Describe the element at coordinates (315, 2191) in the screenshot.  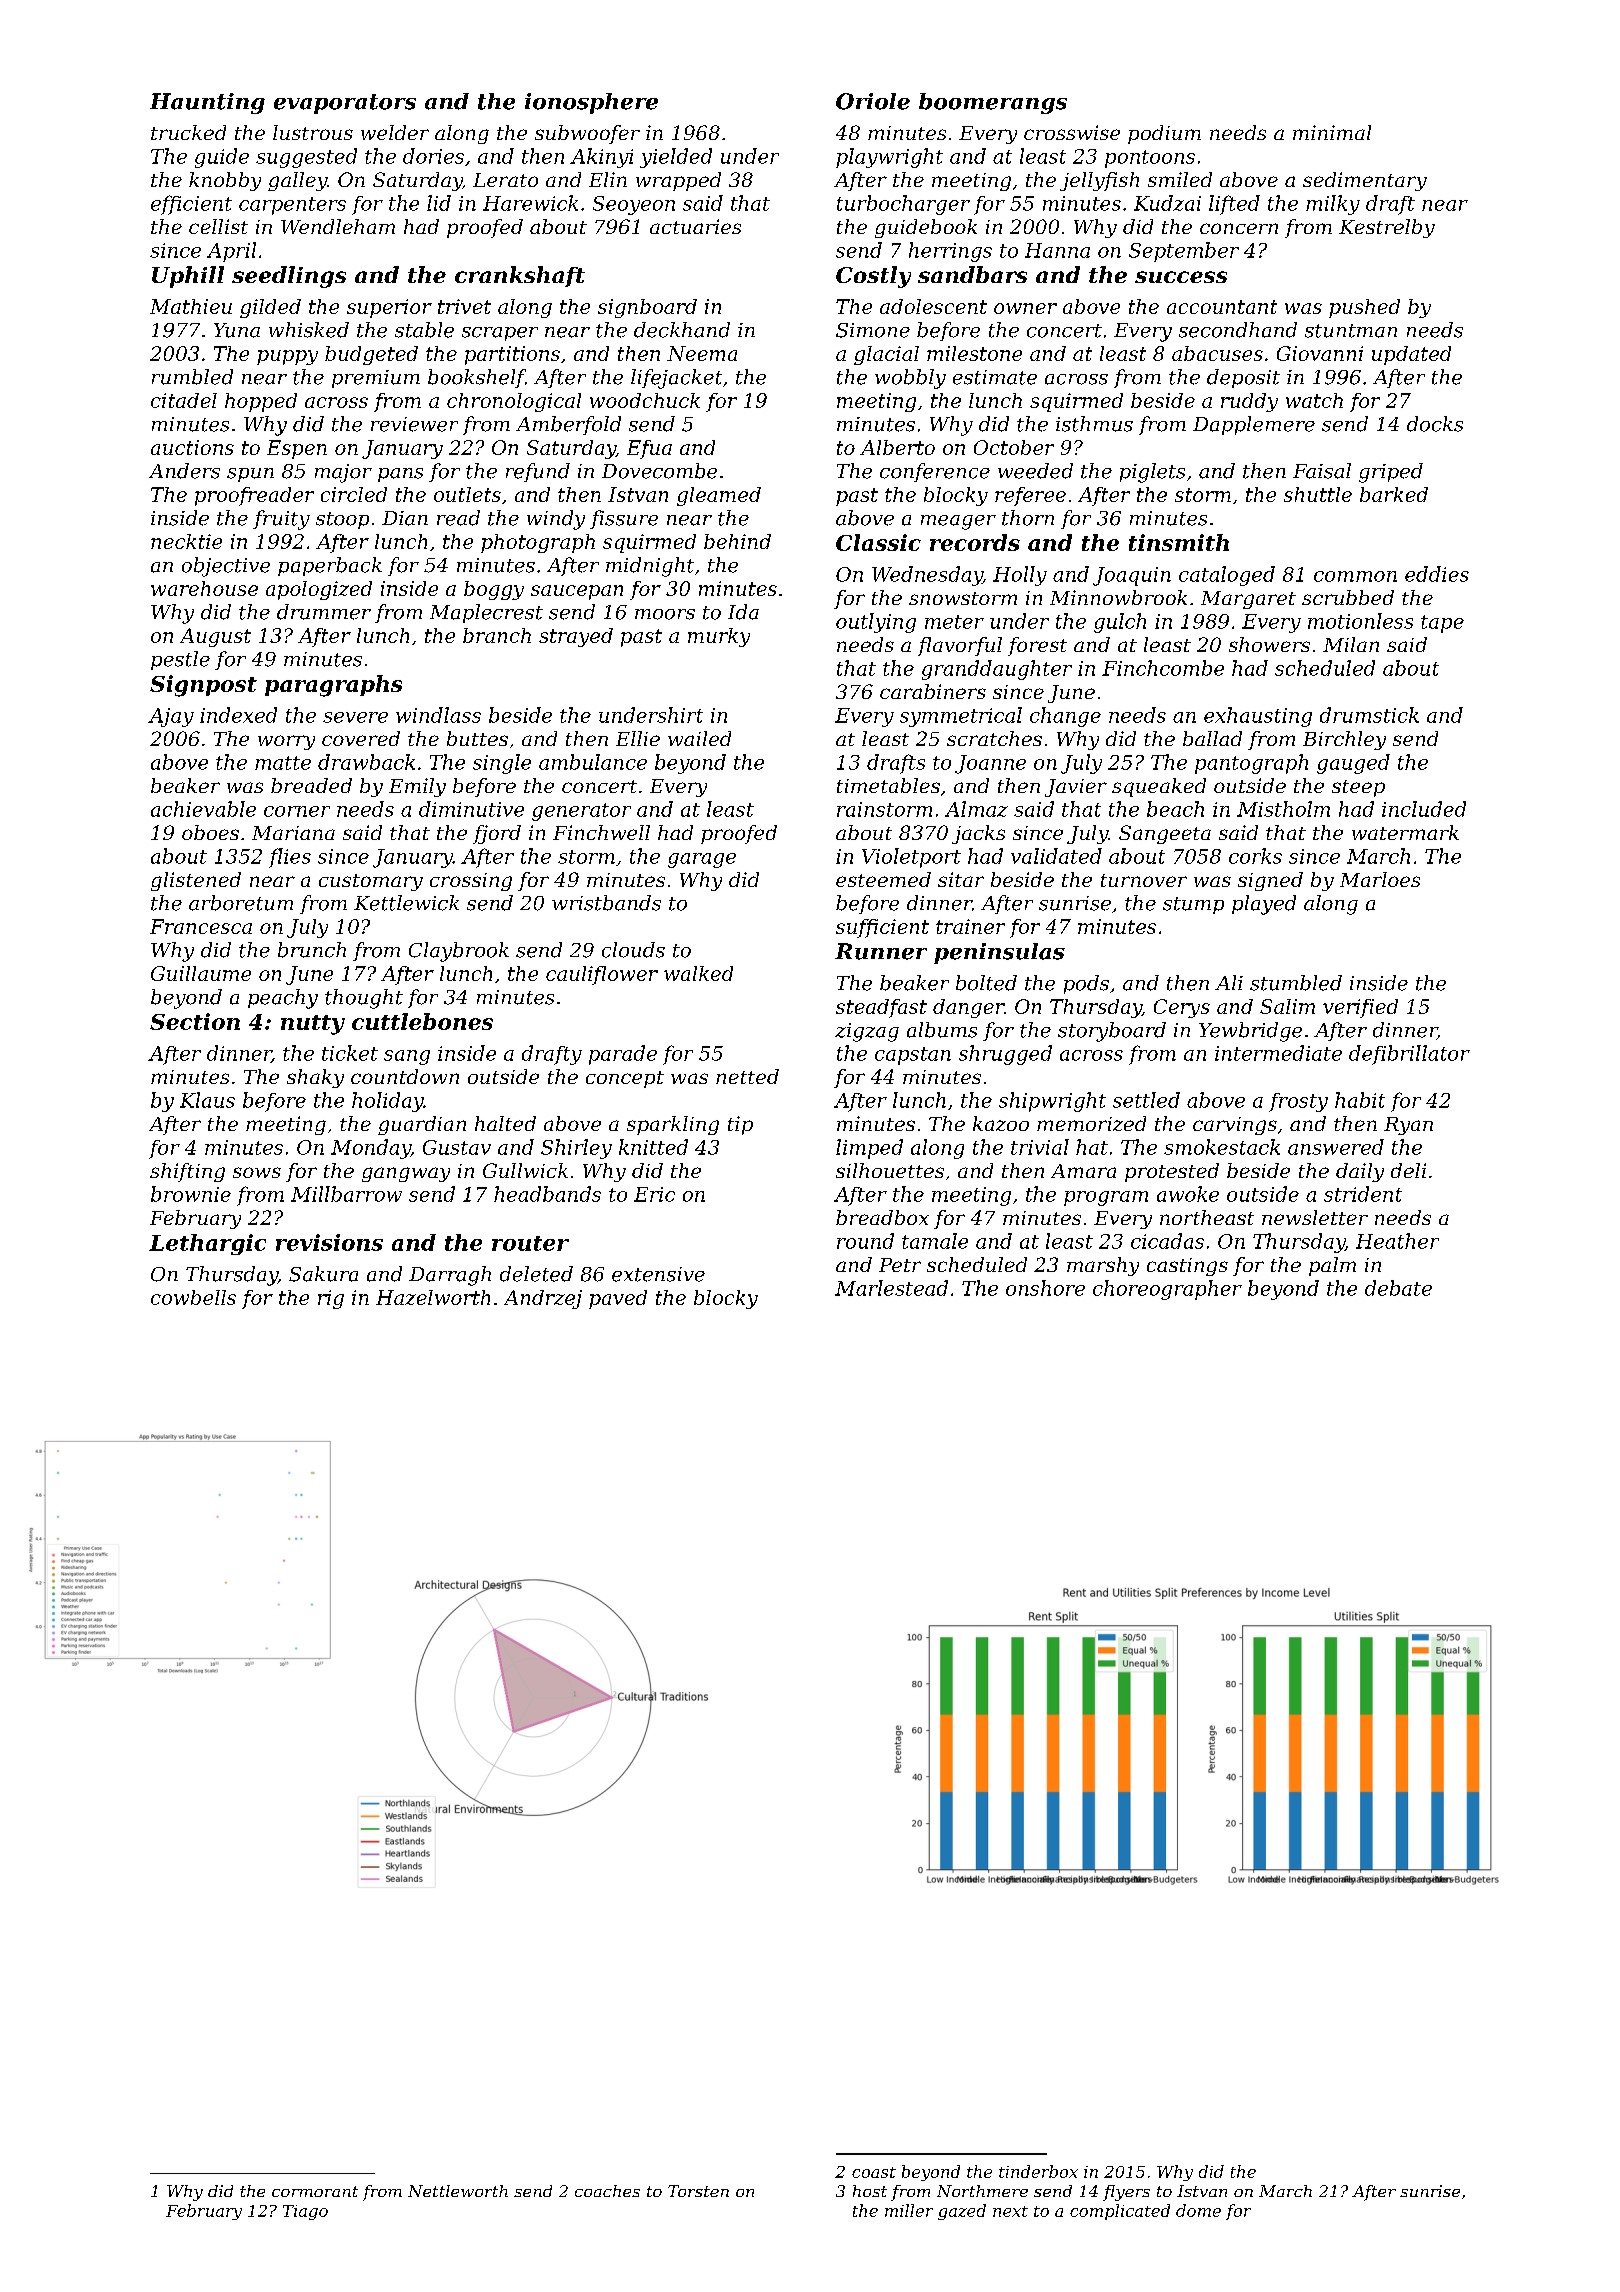
I see `cormorant` at that location.
